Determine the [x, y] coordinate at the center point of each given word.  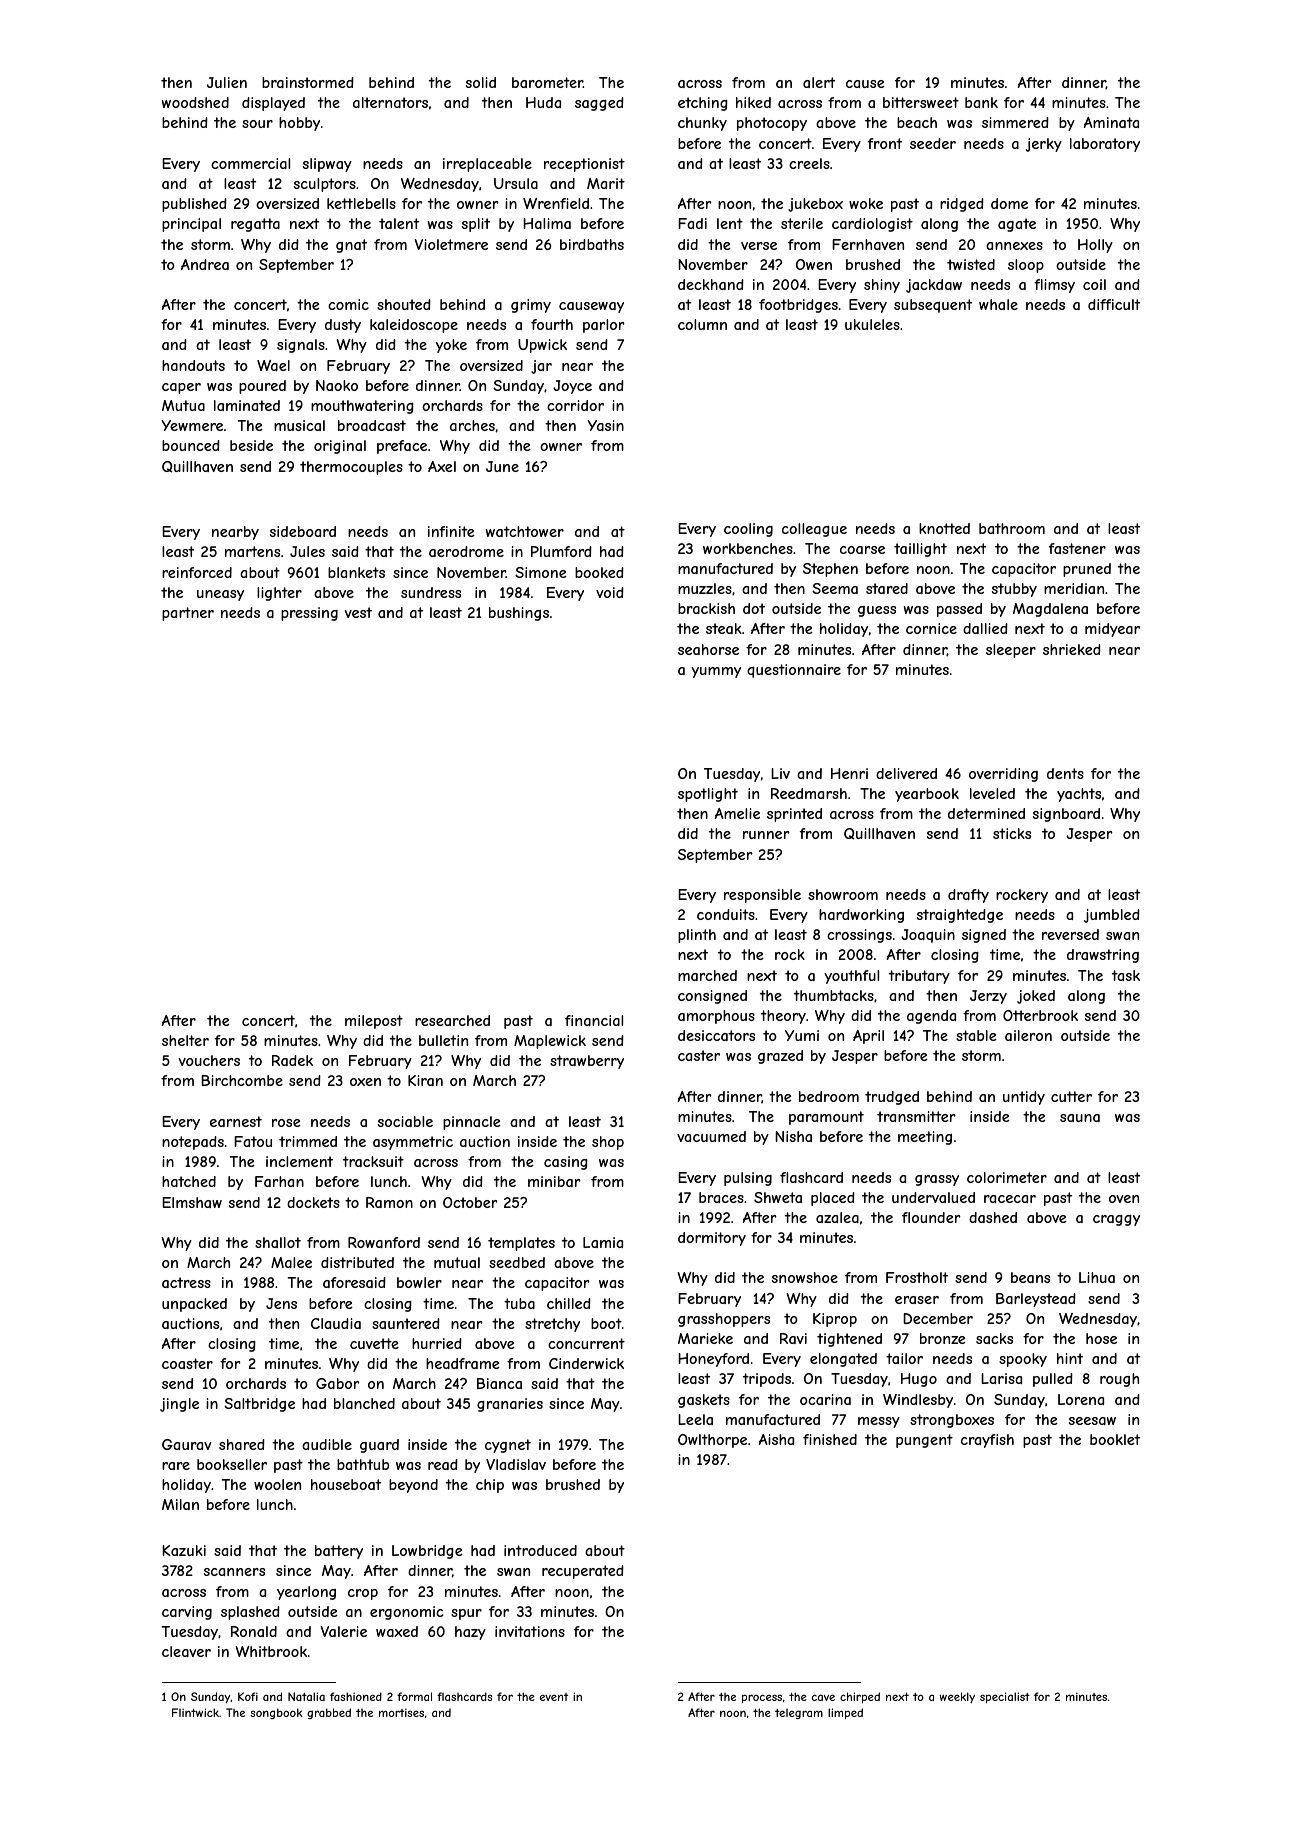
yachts [1079, 795]
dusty [343, 326]
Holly [1095, 246]
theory [783, 1017]
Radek [292, 1060]
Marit [606, 183]
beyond [413, 1486]
